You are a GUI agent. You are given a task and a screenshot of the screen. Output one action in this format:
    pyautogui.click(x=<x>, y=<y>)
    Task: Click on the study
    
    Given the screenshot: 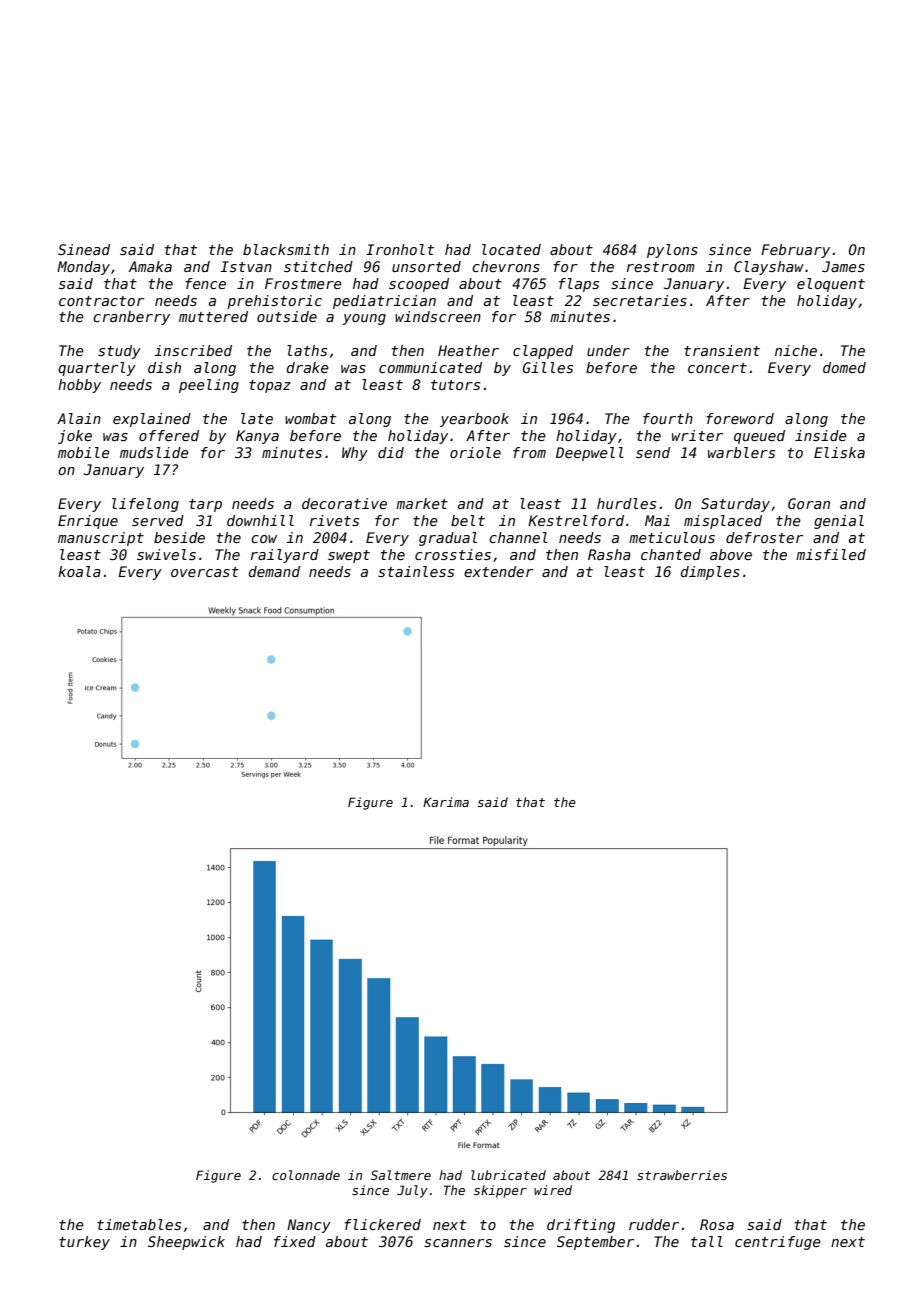 What is the action you would take?
    pyautogui.click(x=119, y=352)
